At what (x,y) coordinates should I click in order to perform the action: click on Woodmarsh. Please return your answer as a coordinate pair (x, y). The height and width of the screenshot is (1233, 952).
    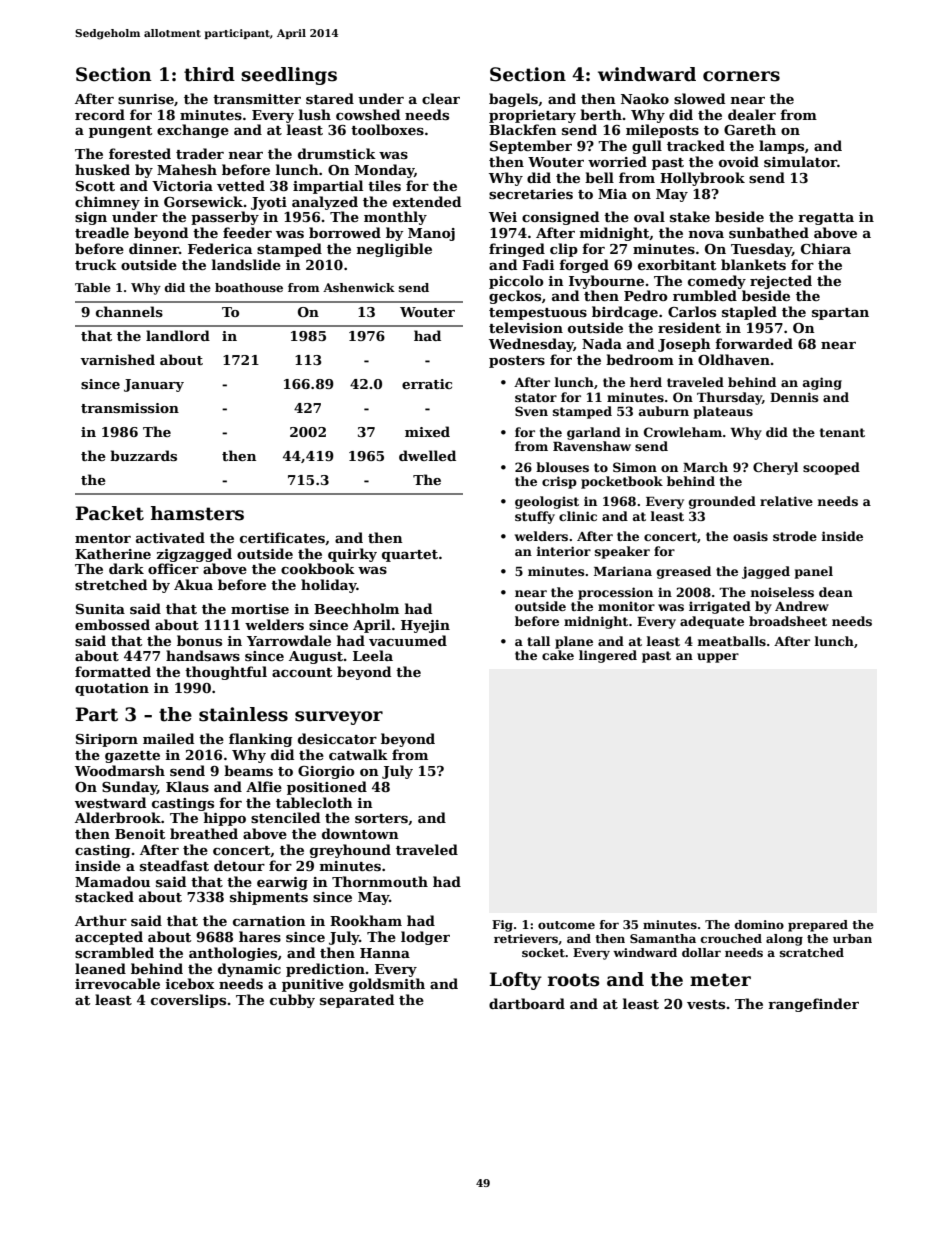
    Looking at the image, I should click on (120, 770).
